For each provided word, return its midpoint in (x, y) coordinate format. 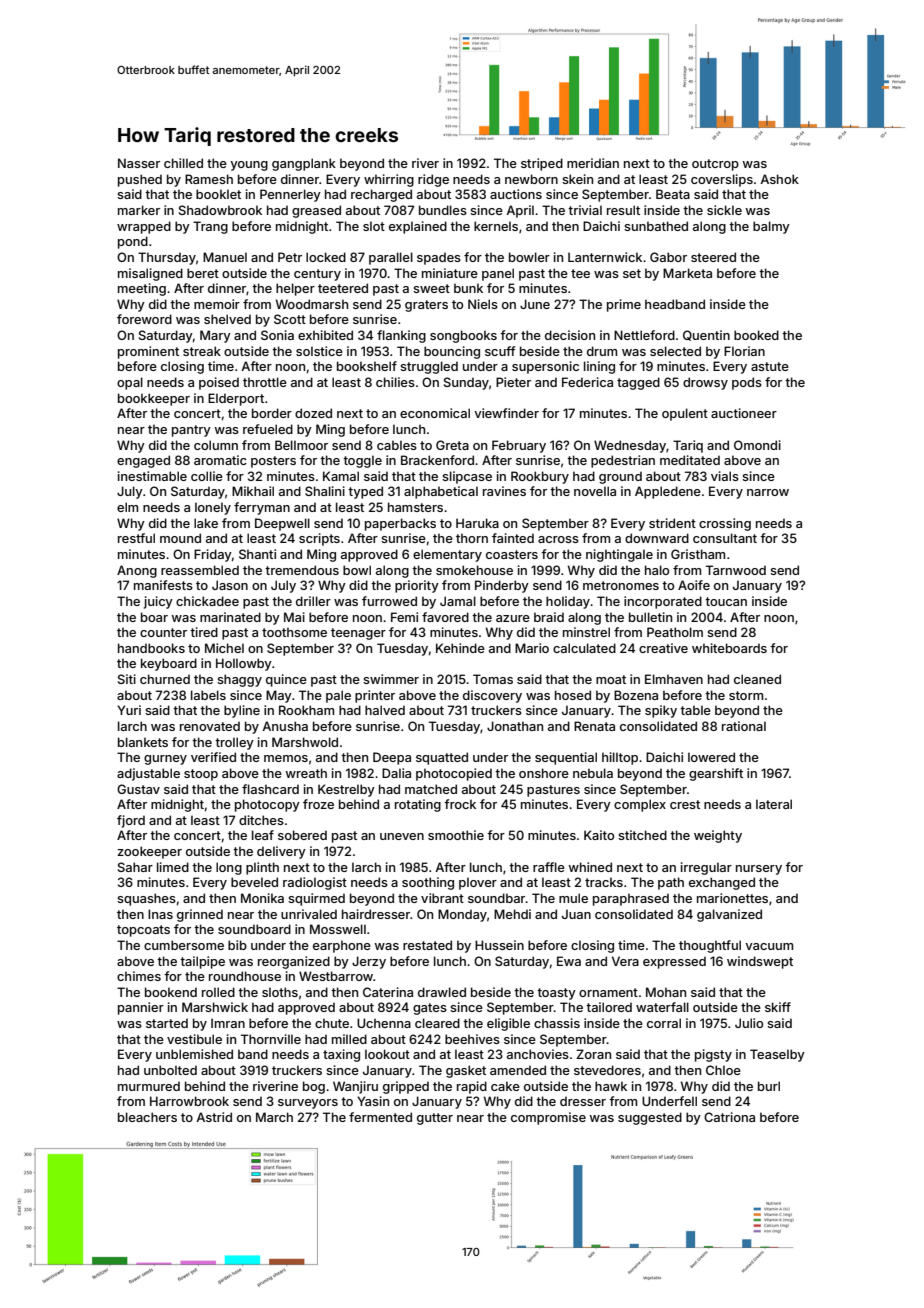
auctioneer (744, 413)
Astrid (214, 1117)
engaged (143, 461)
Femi (404, 617)
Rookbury (540, 477)
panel (498, 274)
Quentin (706, 335)
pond (133, 242)
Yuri (129, 710)
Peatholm (675, 632)
